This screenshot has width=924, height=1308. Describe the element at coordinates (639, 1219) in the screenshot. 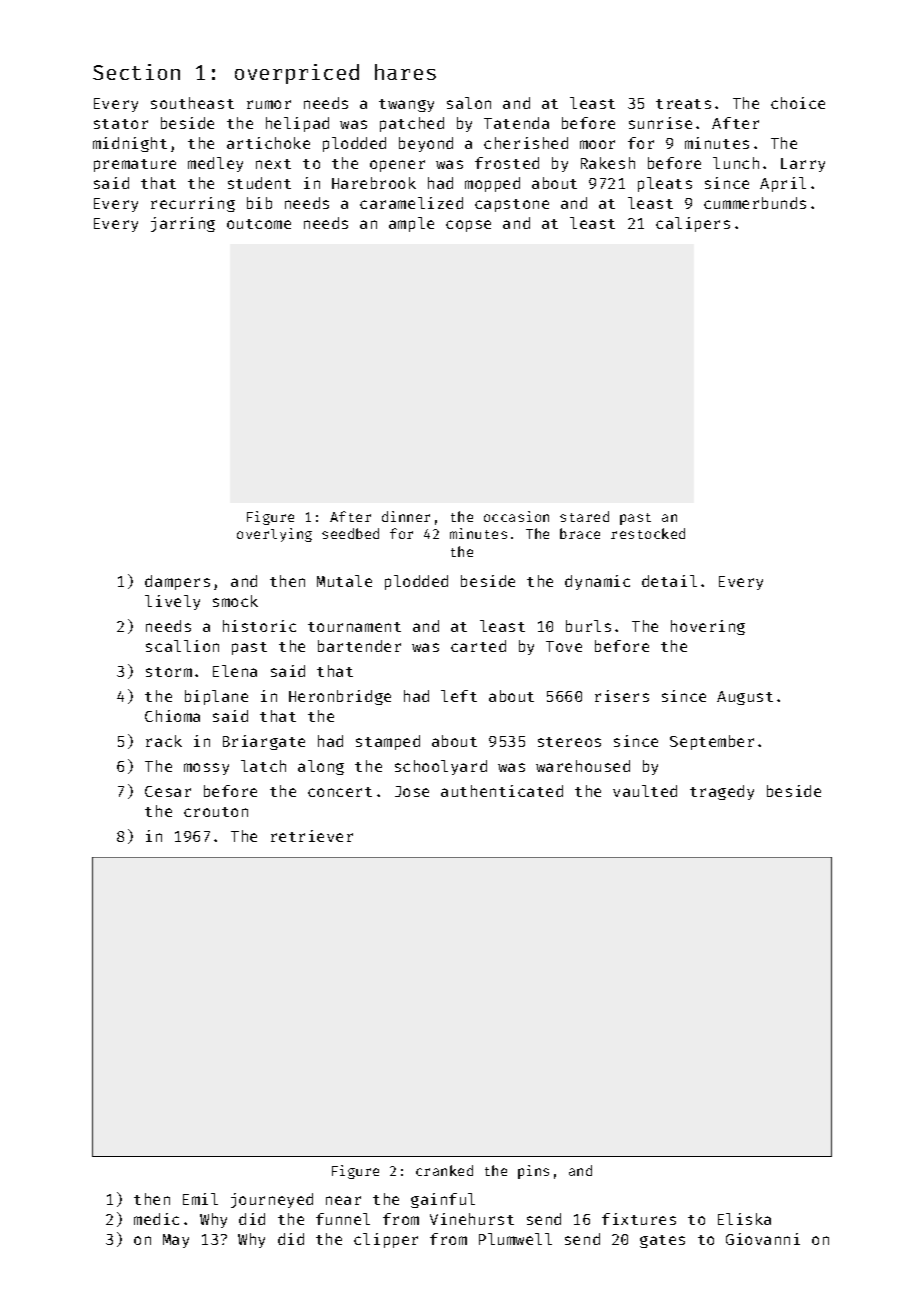

I see `fixtures` at that location.
